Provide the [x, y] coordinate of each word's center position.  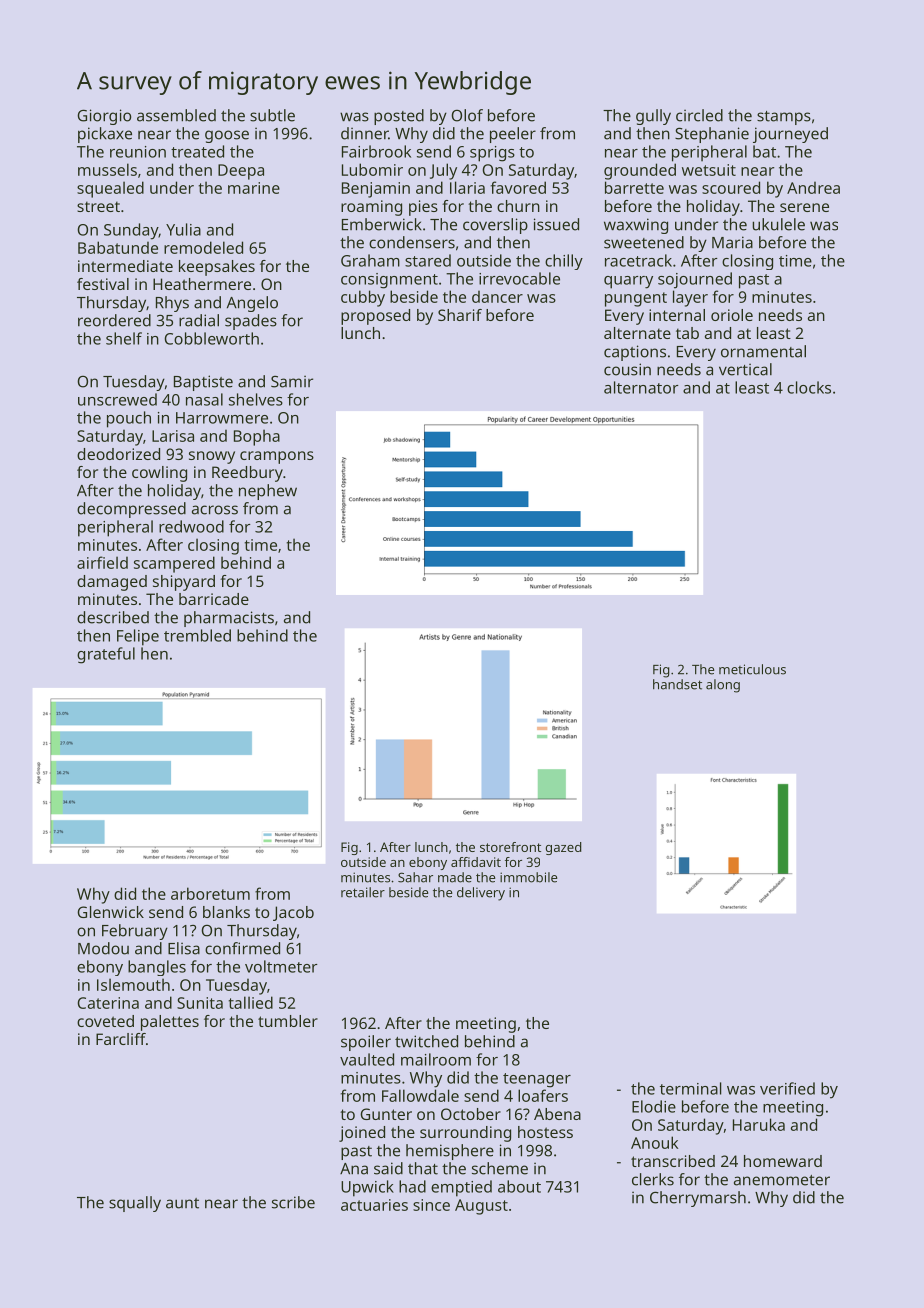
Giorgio [104, 117]
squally [135, 1204]
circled [699, 115]
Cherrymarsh [698, 1199]
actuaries [374, 1205]
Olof [467, 115]
